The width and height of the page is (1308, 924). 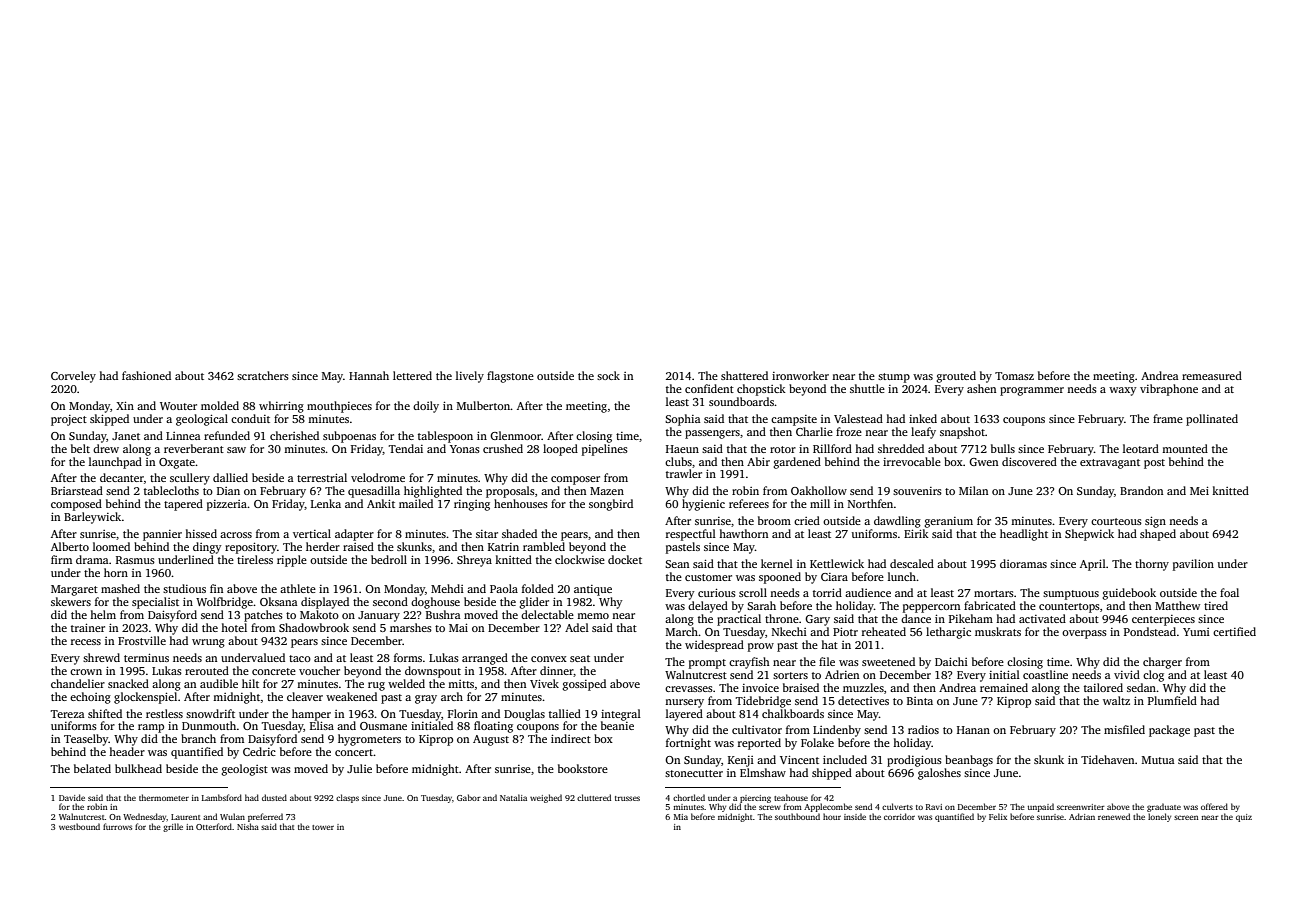 What do you see at coordinates (1141, 448) in the page?
I see `leotard` at bounding box center [1141, 448].
